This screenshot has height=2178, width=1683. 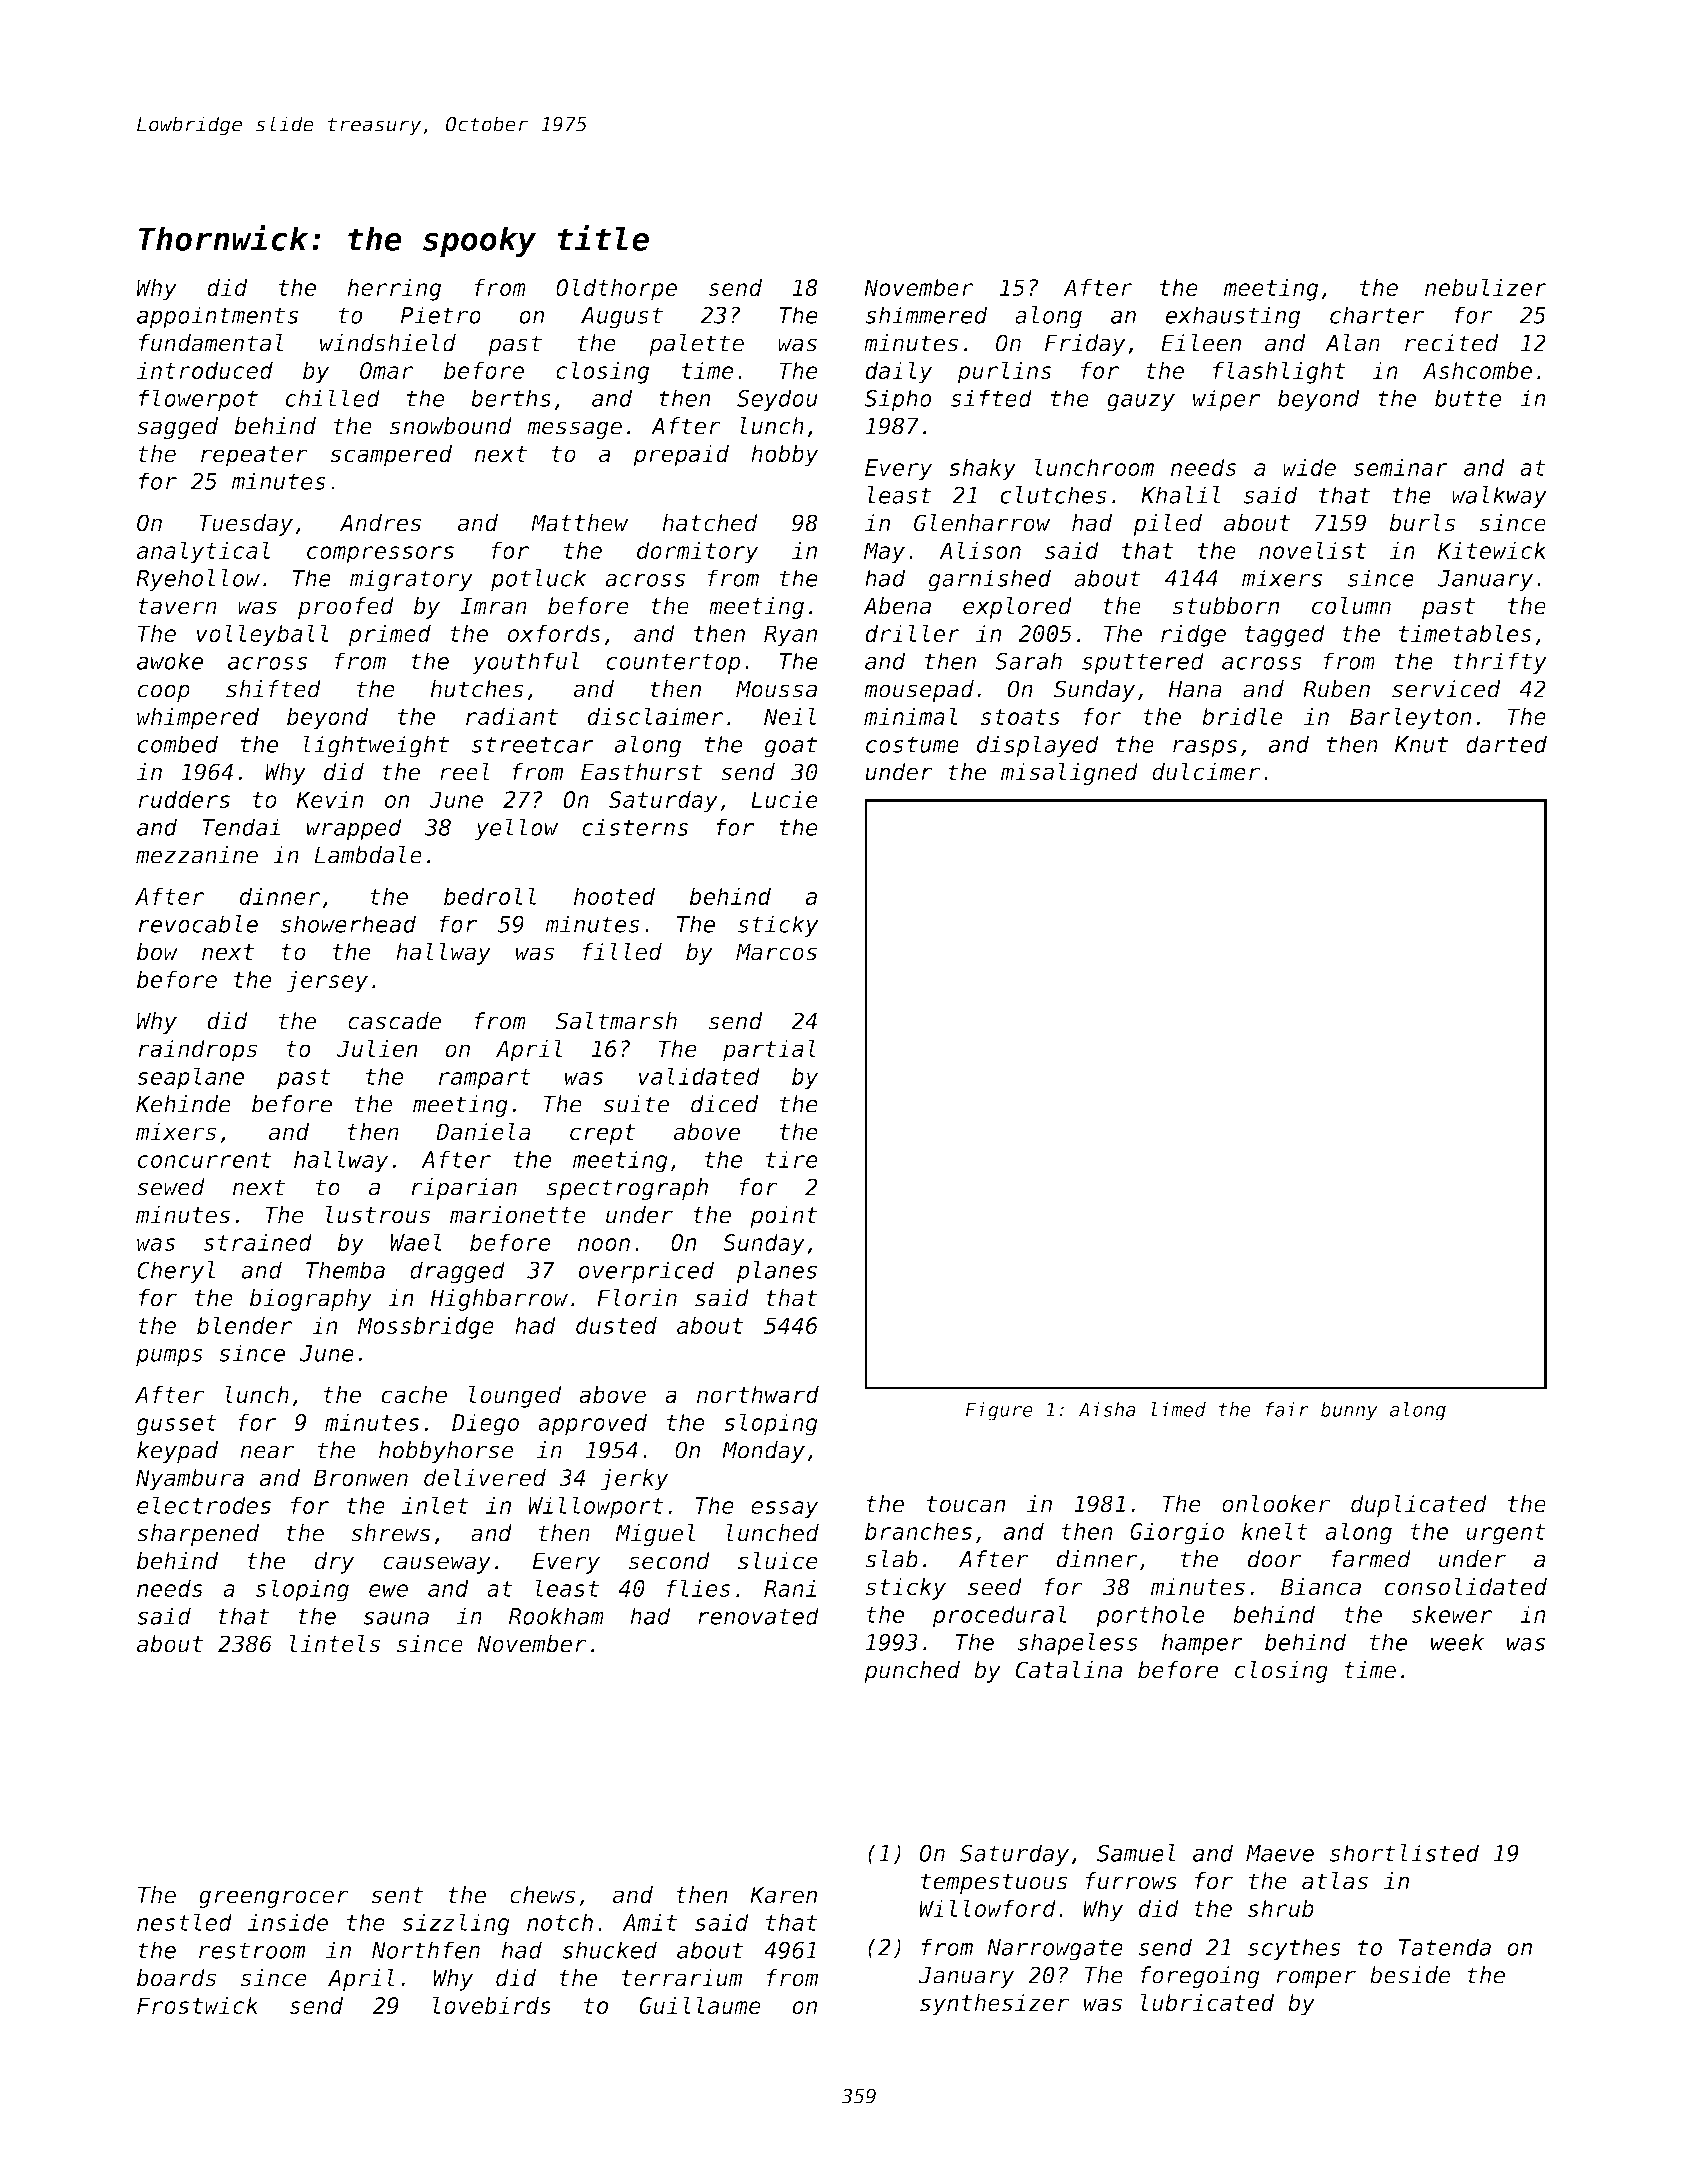 I want to click on shimmered, so click(x=926, y=315).
